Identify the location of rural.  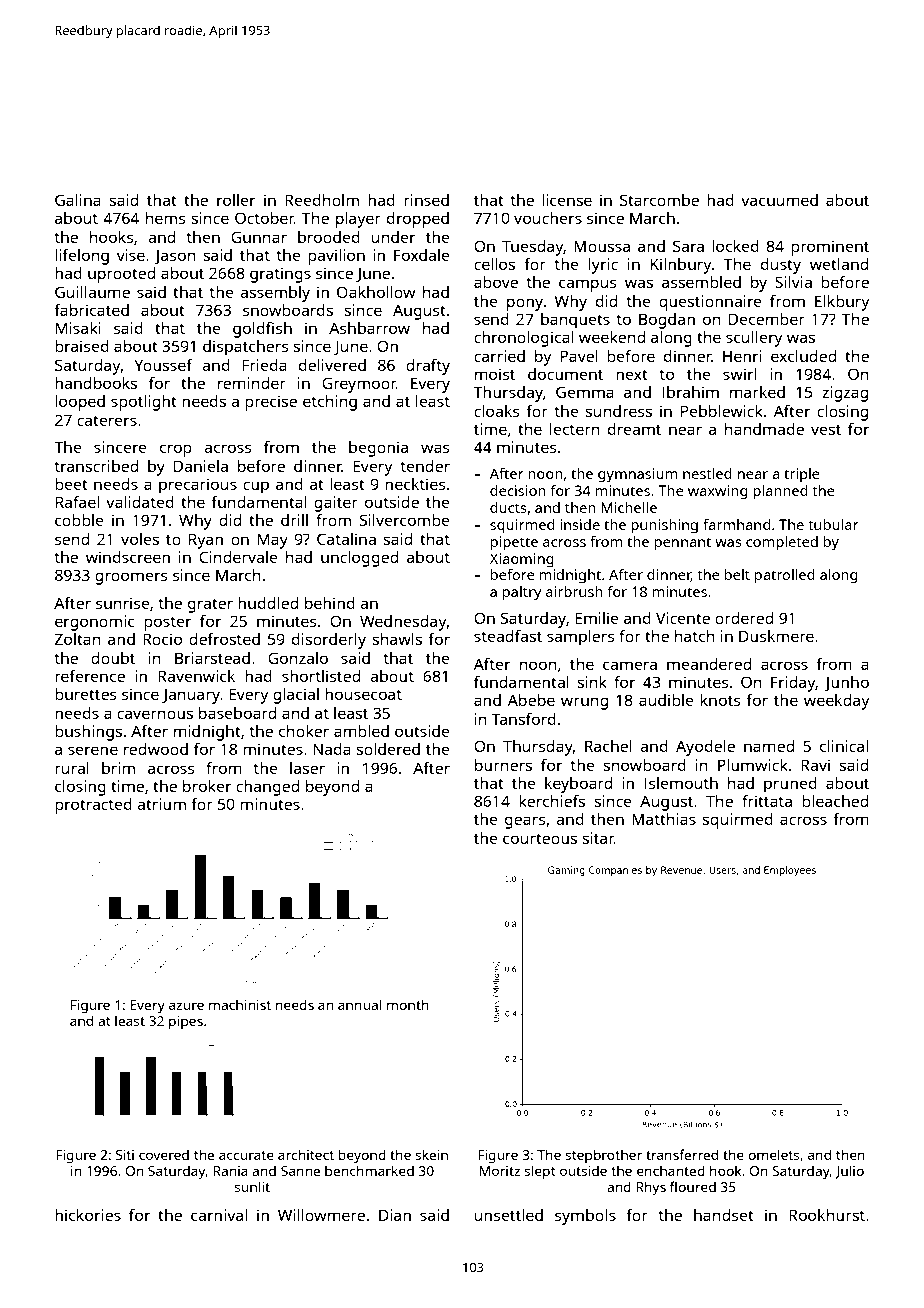
(72, 768).
